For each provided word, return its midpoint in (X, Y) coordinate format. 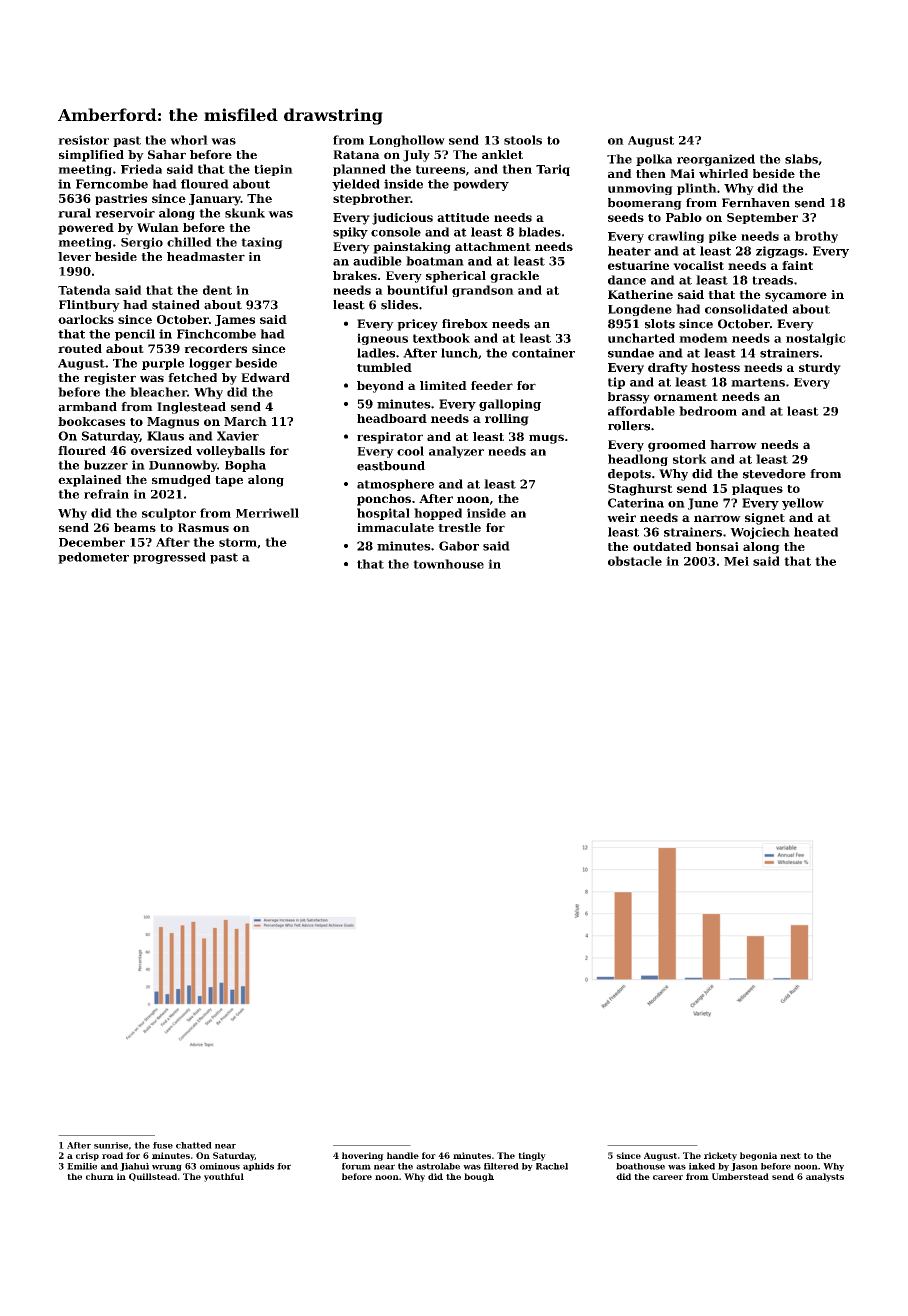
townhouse (448, 564)
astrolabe (438, 1166)
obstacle (635, 561)
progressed (169, 558)
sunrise (111, 1145)
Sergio (142, 243)
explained (90, 481)
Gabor (459, 546)
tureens (441, 169)
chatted (194, 1145)
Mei (736, 561)
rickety (720, 1156)
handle (403, 1155)
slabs (801, 159)
